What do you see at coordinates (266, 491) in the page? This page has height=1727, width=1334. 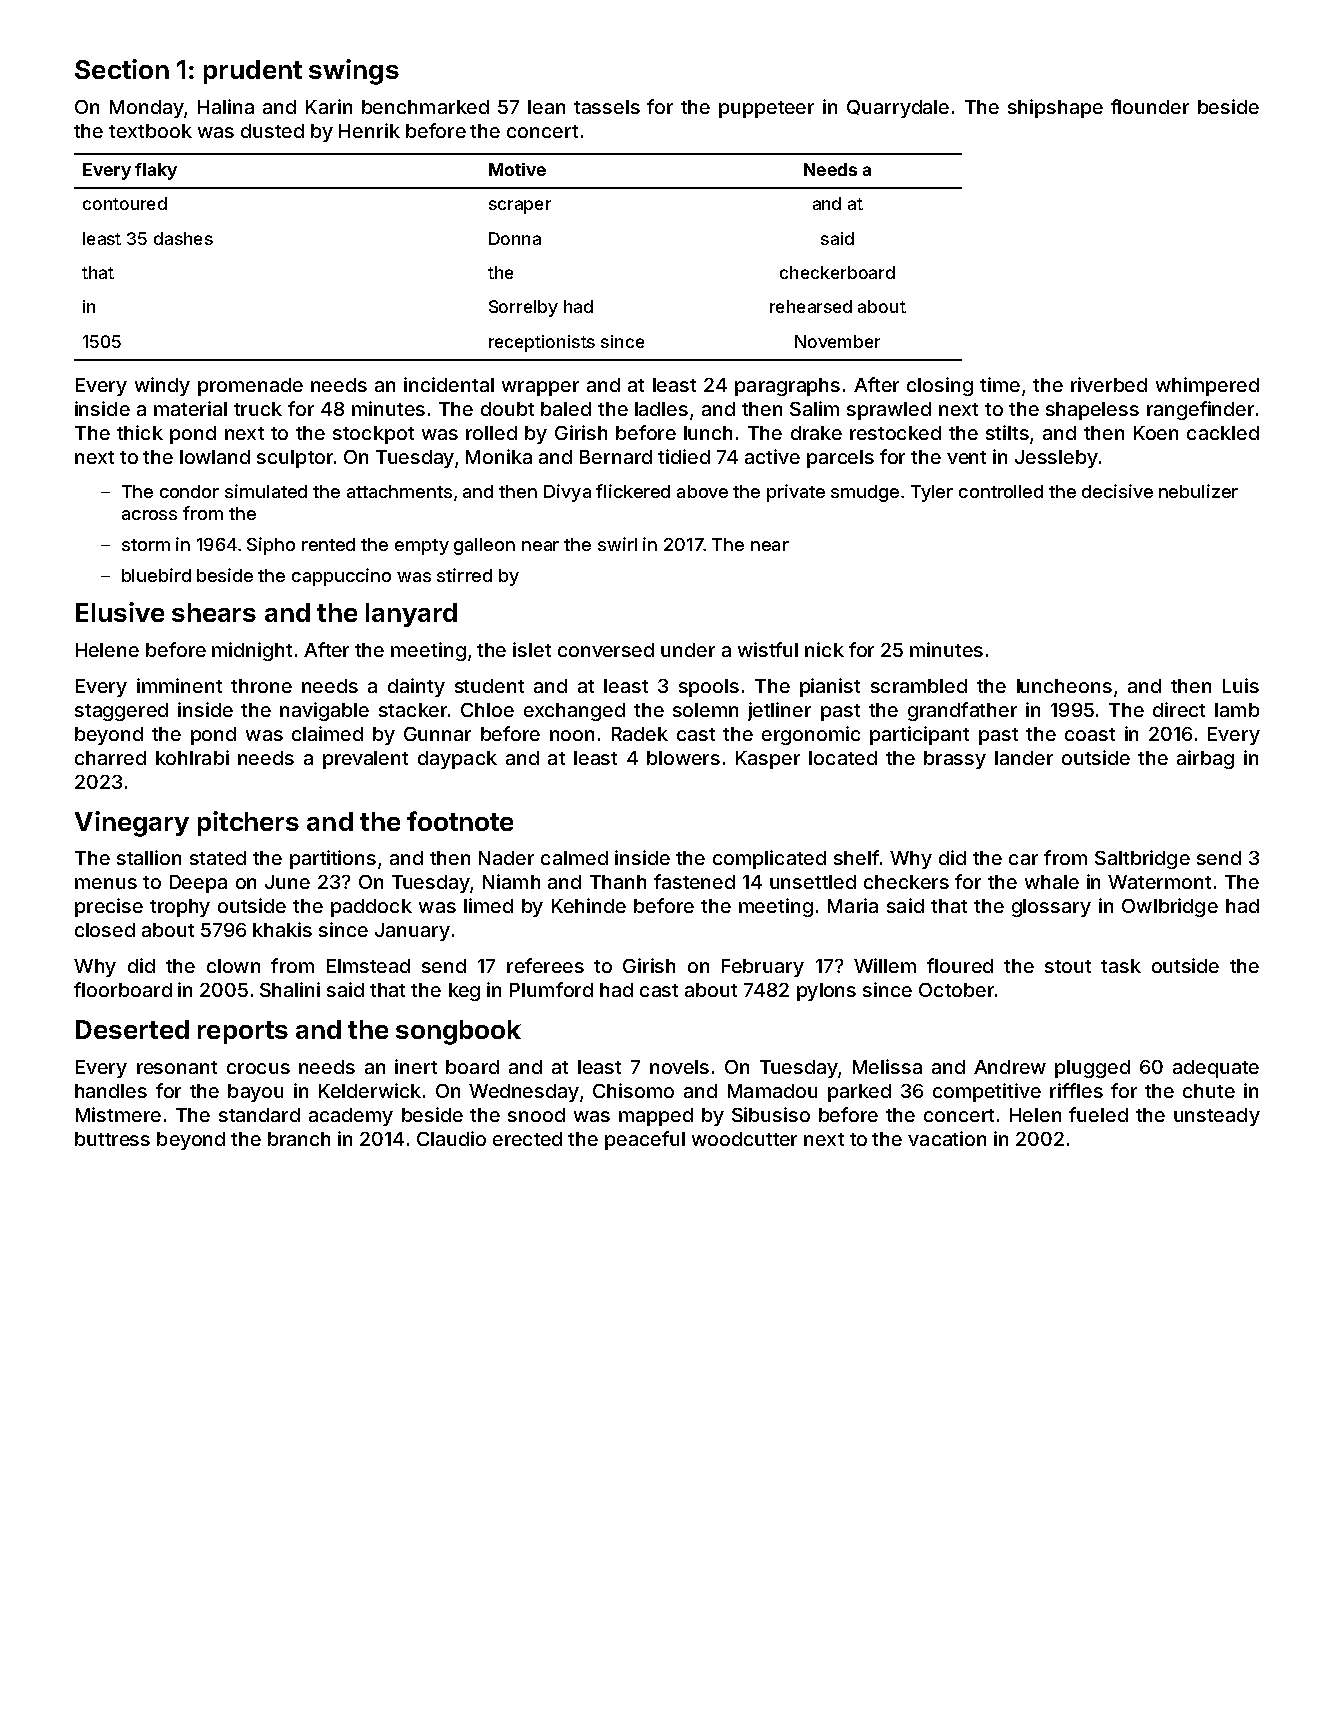 I see `simulated` at bounding box center [266, 491].
